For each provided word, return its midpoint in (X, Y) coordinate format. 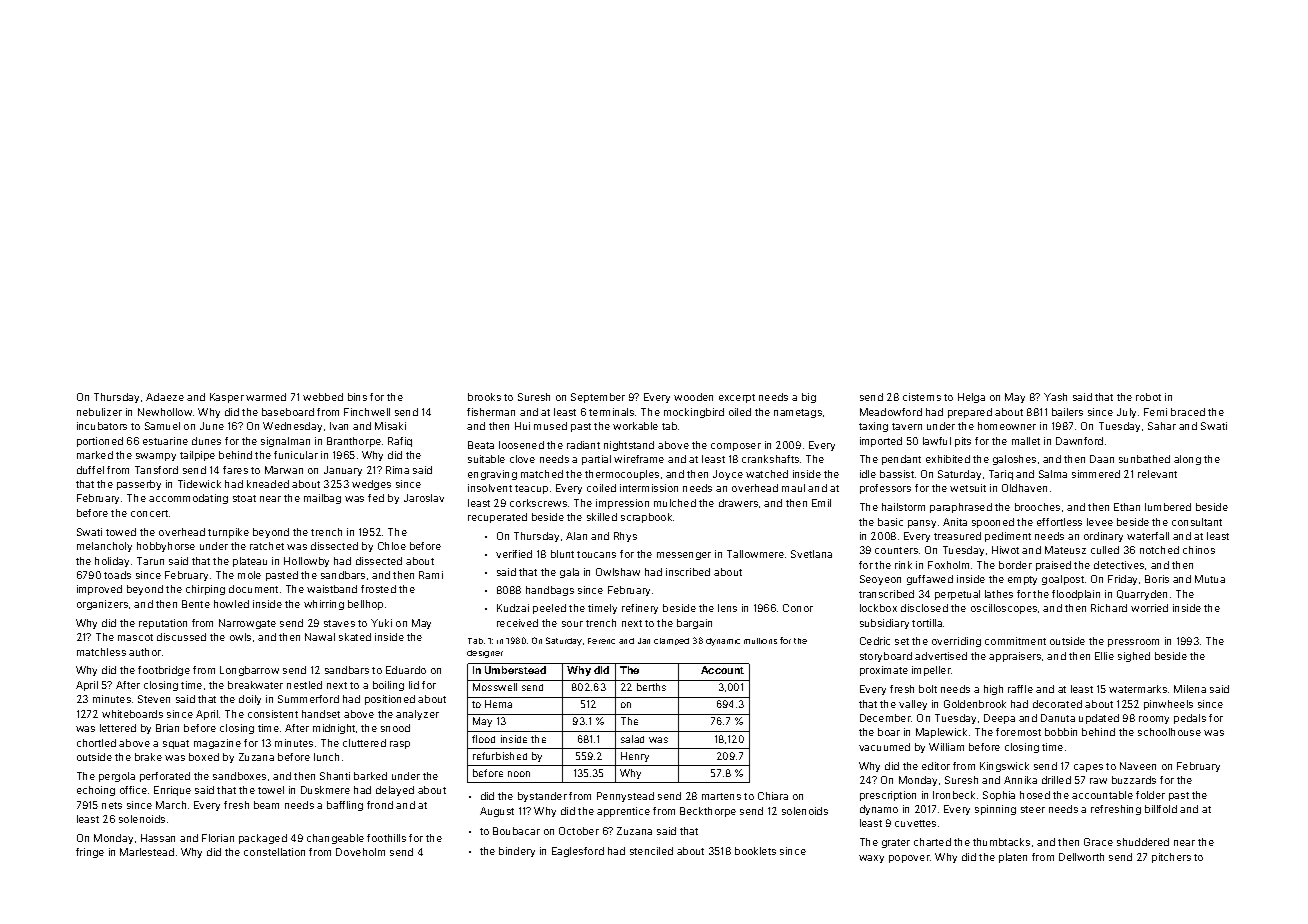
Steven (154, 699)
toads (117, 575)
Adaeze (165, 397)
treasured (957, 536)
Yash (1055, 397)
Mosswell (495, 687)
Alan (576, 536)
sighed (1134, 657)
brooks (484, 397)
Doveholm (360, 852)
